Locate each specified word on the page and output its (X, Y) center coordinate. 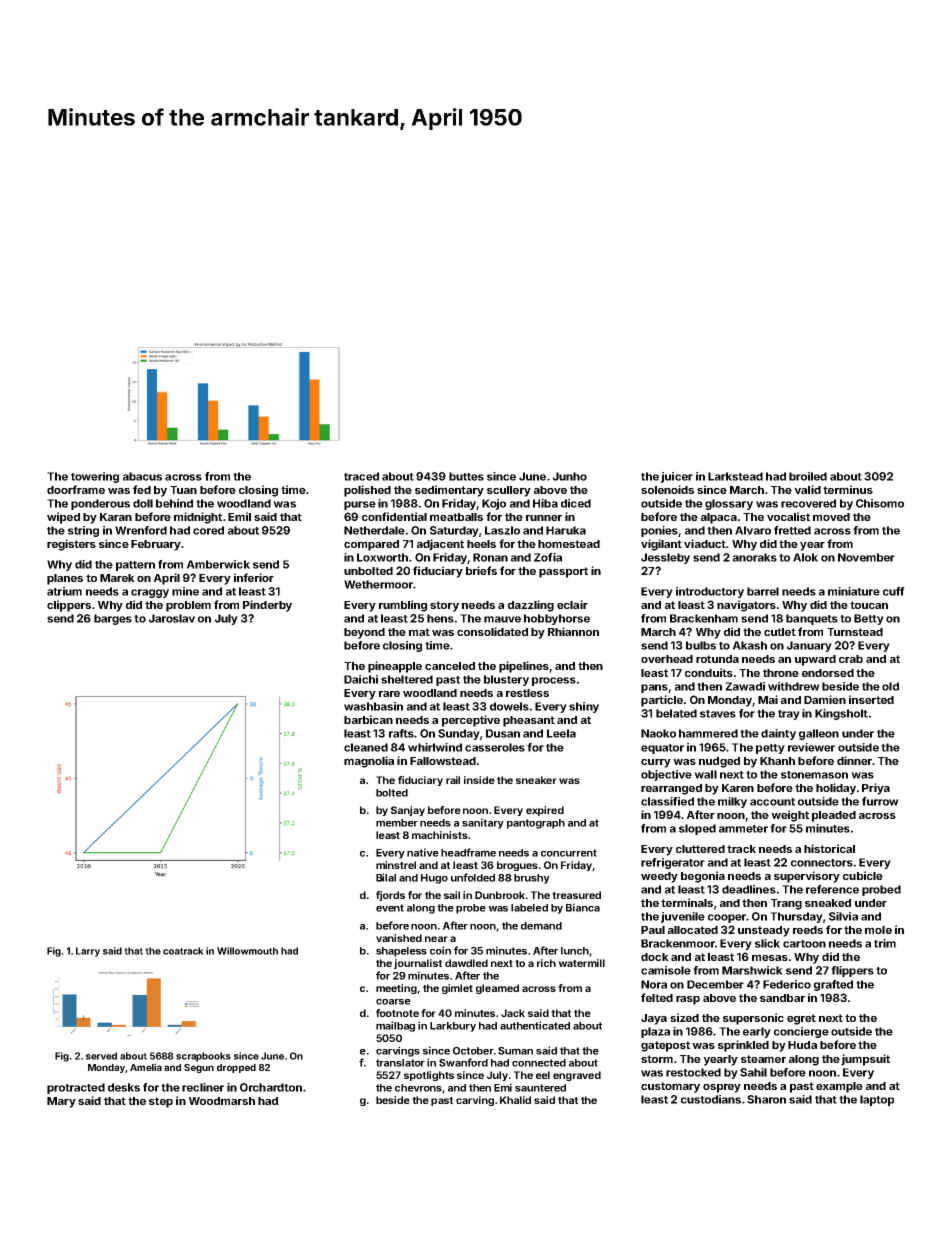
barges (113, 619)
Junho (570, 476)
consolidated (492, 631)
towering (95, 477)
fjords (390, 896)
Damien (825, 699)
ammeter (743, 829)
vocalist (788, 516)
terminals (687, 902)
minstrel (396, 865)
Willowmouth (247, 951)
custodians (711, 1099)
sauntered (540, 1088)
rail (453, 780)
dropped (236, 1068)
